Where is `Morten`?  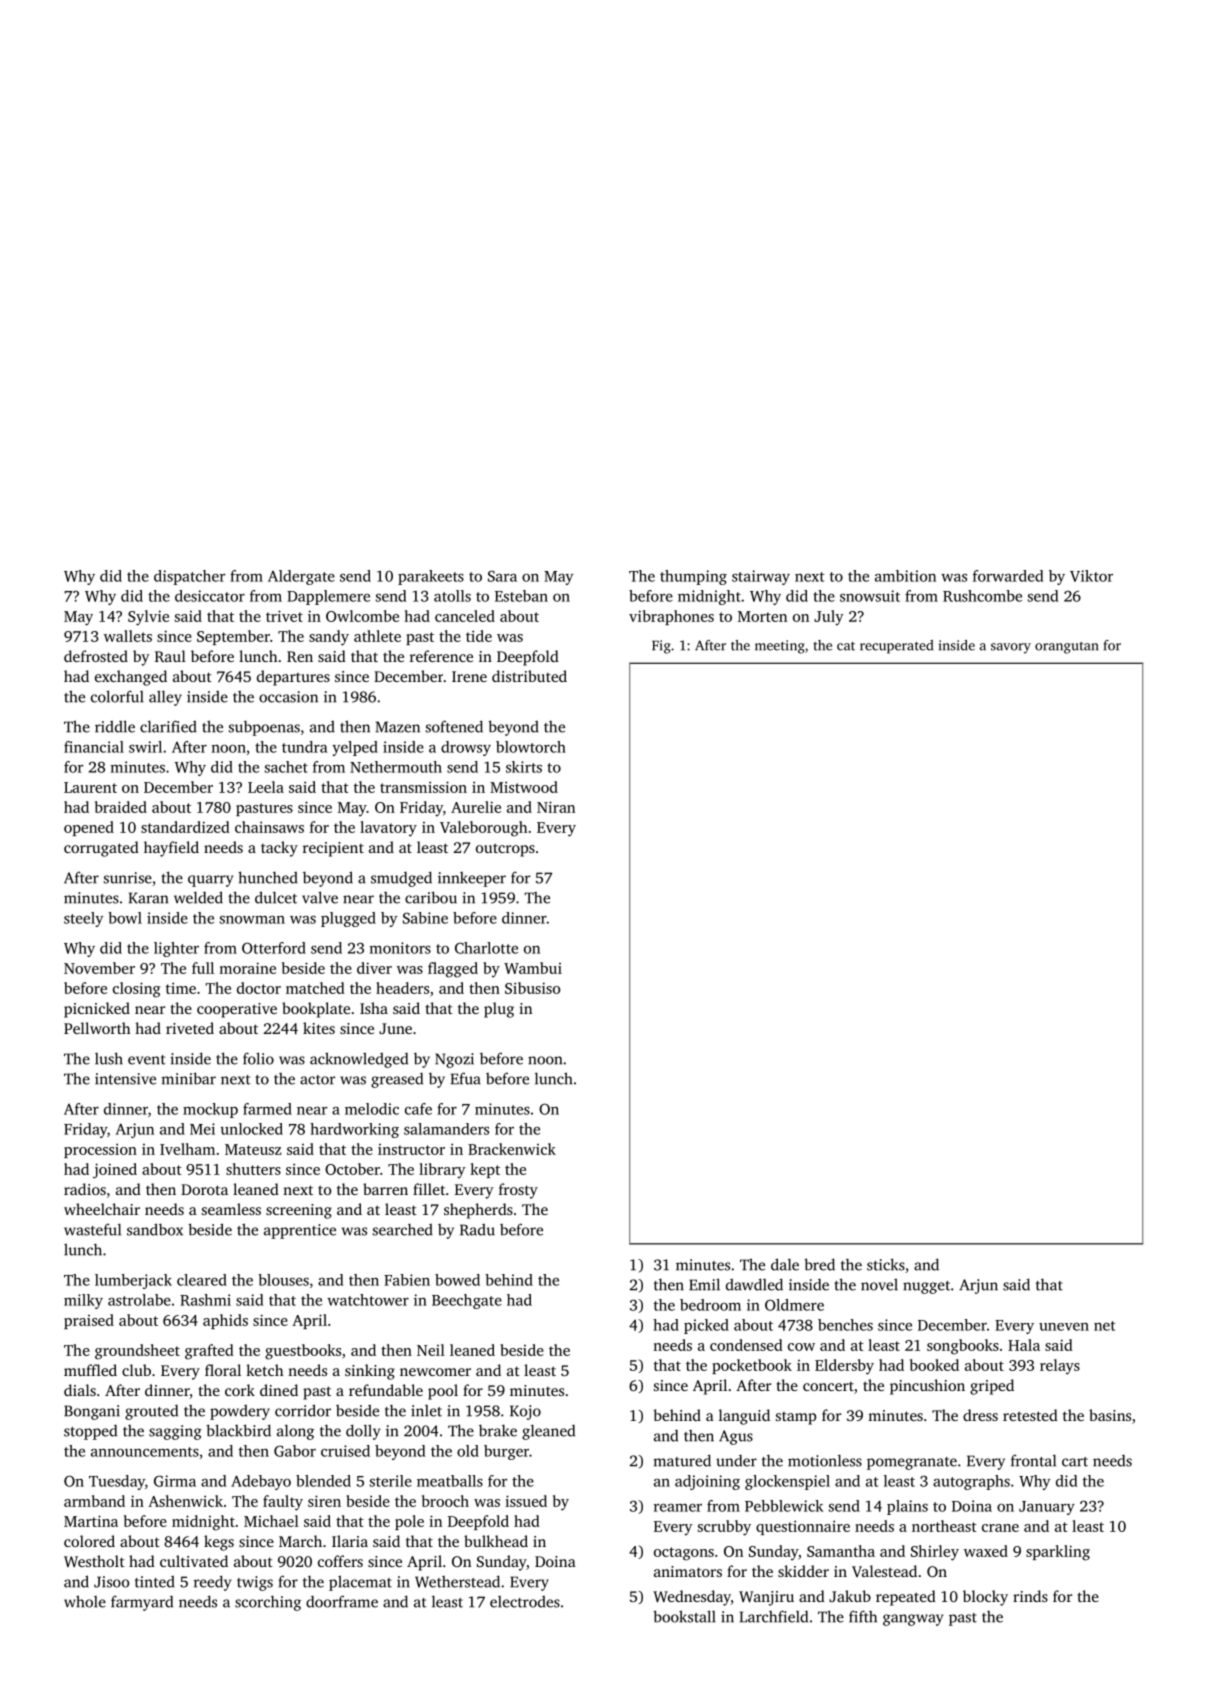 Morten is located at coordinates (762, 616).
